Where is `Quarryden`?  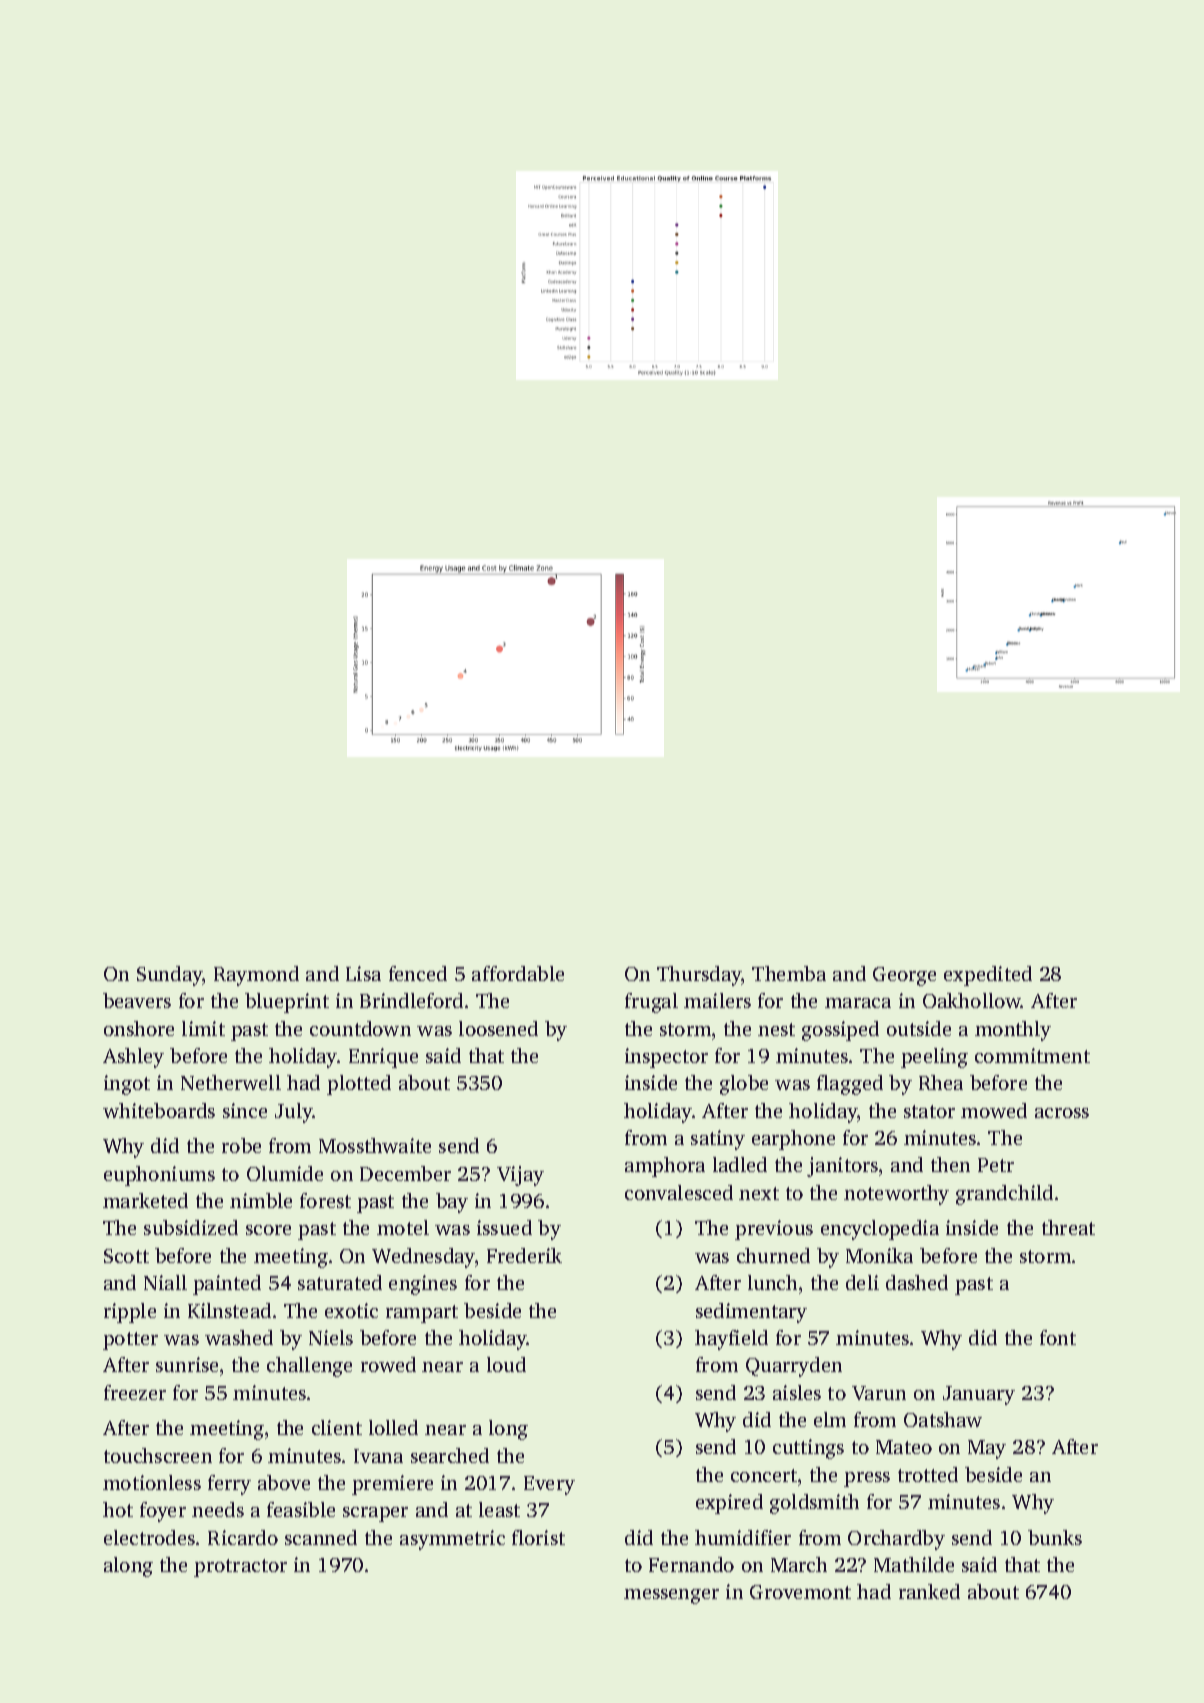 Quarryden is located at coordinates (794, 1367).
